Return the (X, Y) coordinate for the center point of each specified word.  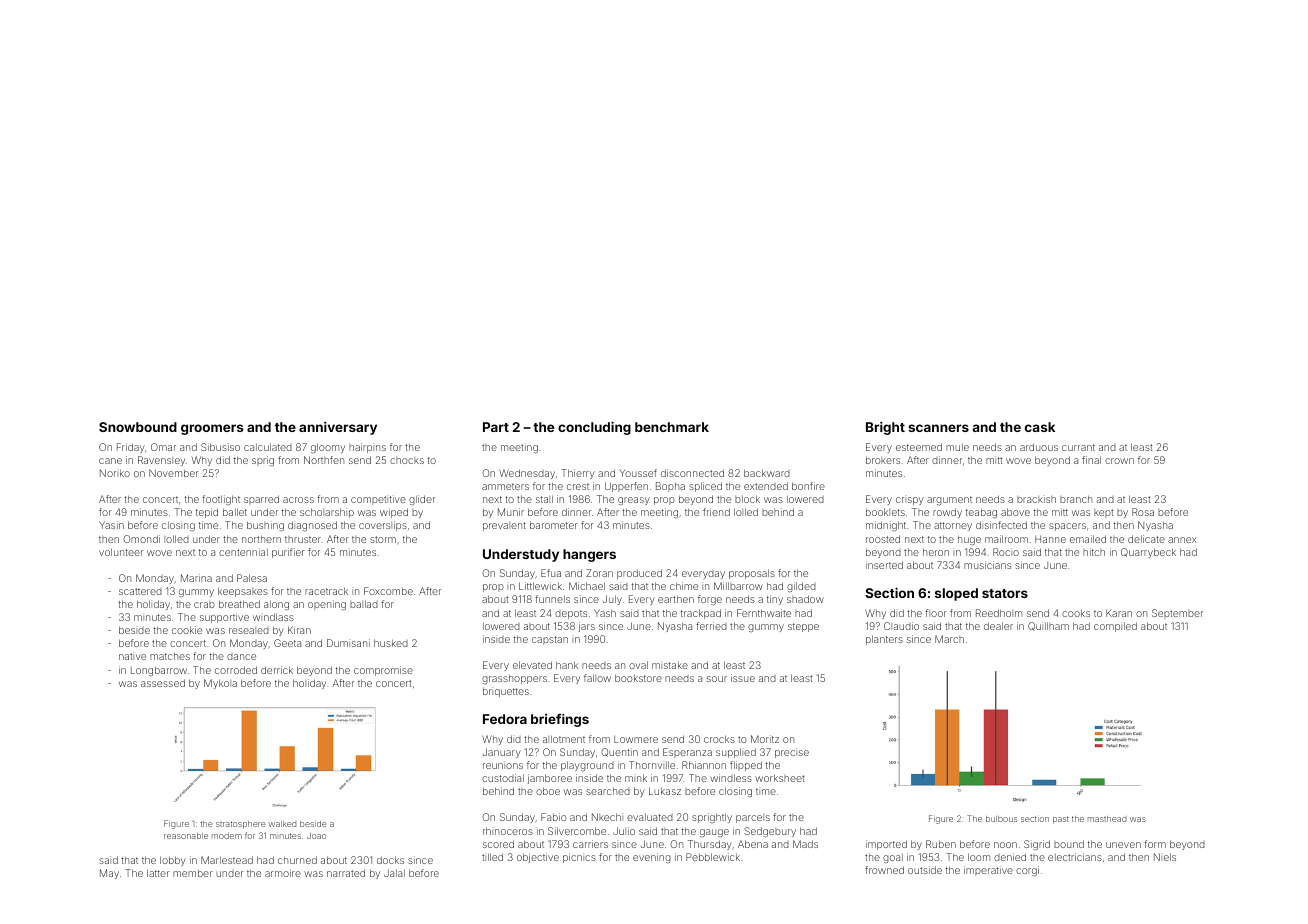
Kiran (299, 630)
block (747, 499)
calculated (268, 447)
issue (743, 678)
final (1091, 460)
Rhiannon (704, 765)
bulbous (1001, 819)
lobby (173, 861)
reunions (503, 766)
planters (884, 640)
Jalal (394, 873)
